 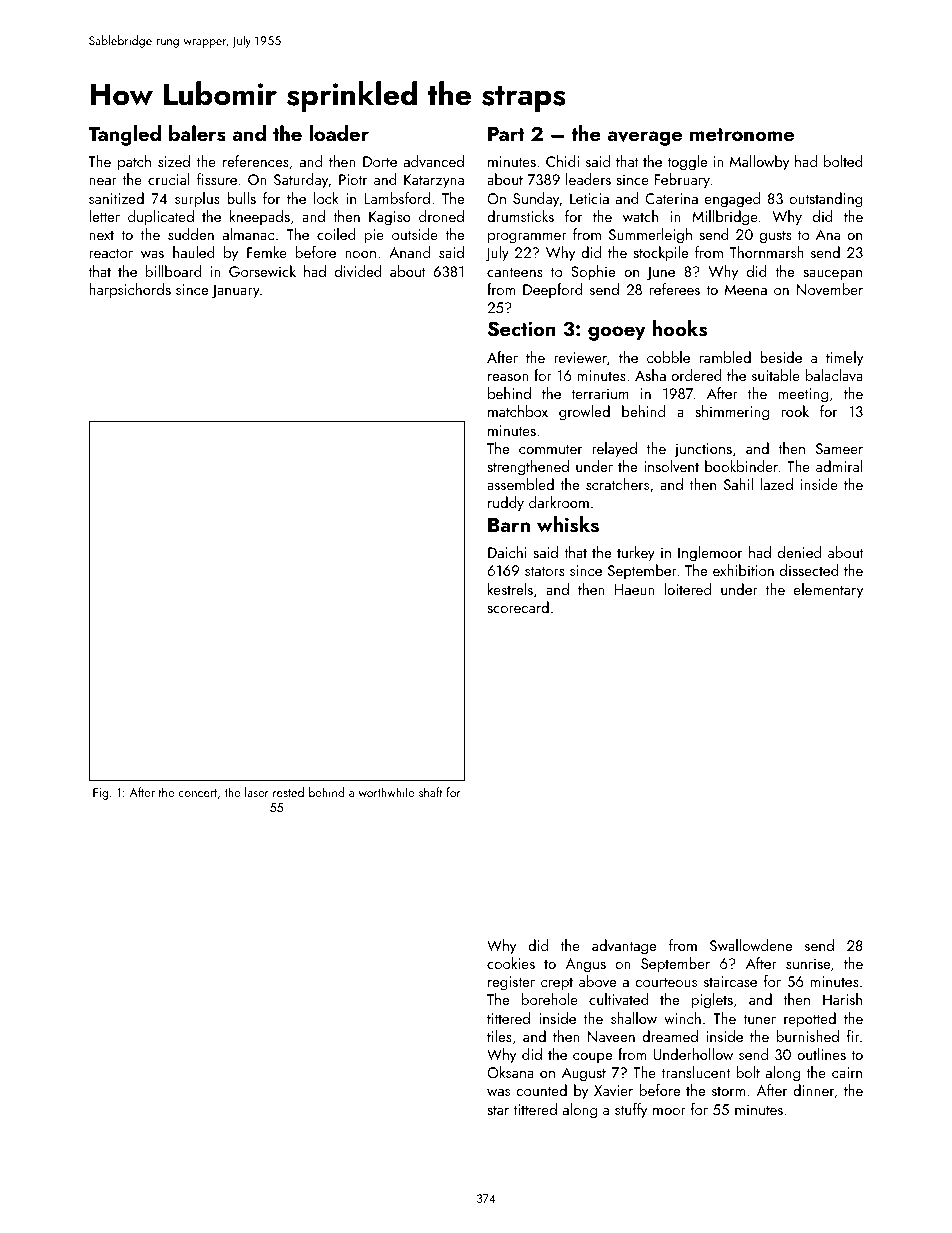 What do you see at coordinates (197, 133) in the screenshot?
I see `balers` at bounding box center [197, 133].
